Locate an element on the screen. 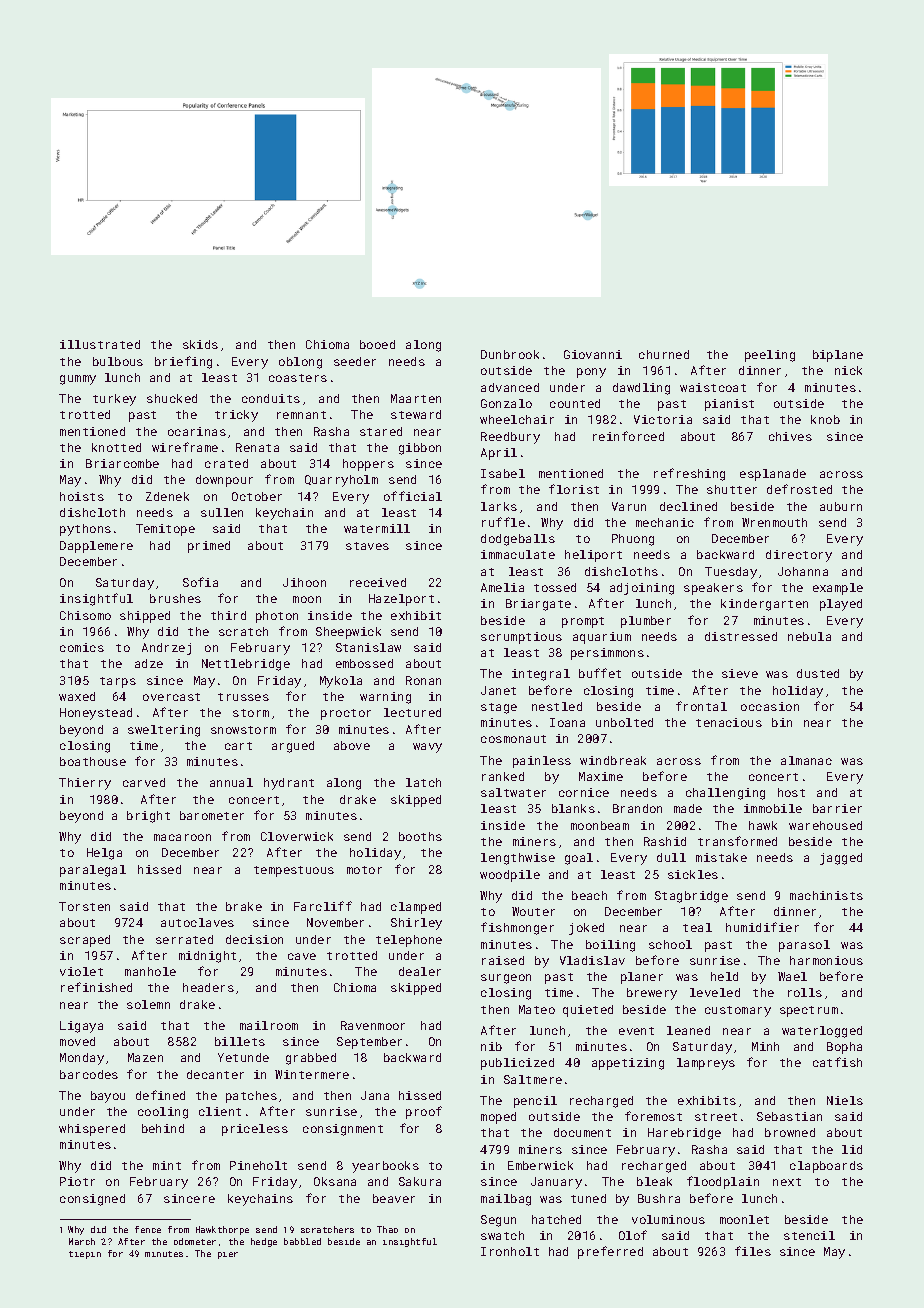 The image size is (924, 1308). Giovanni is located at coordinates (593, 354).
